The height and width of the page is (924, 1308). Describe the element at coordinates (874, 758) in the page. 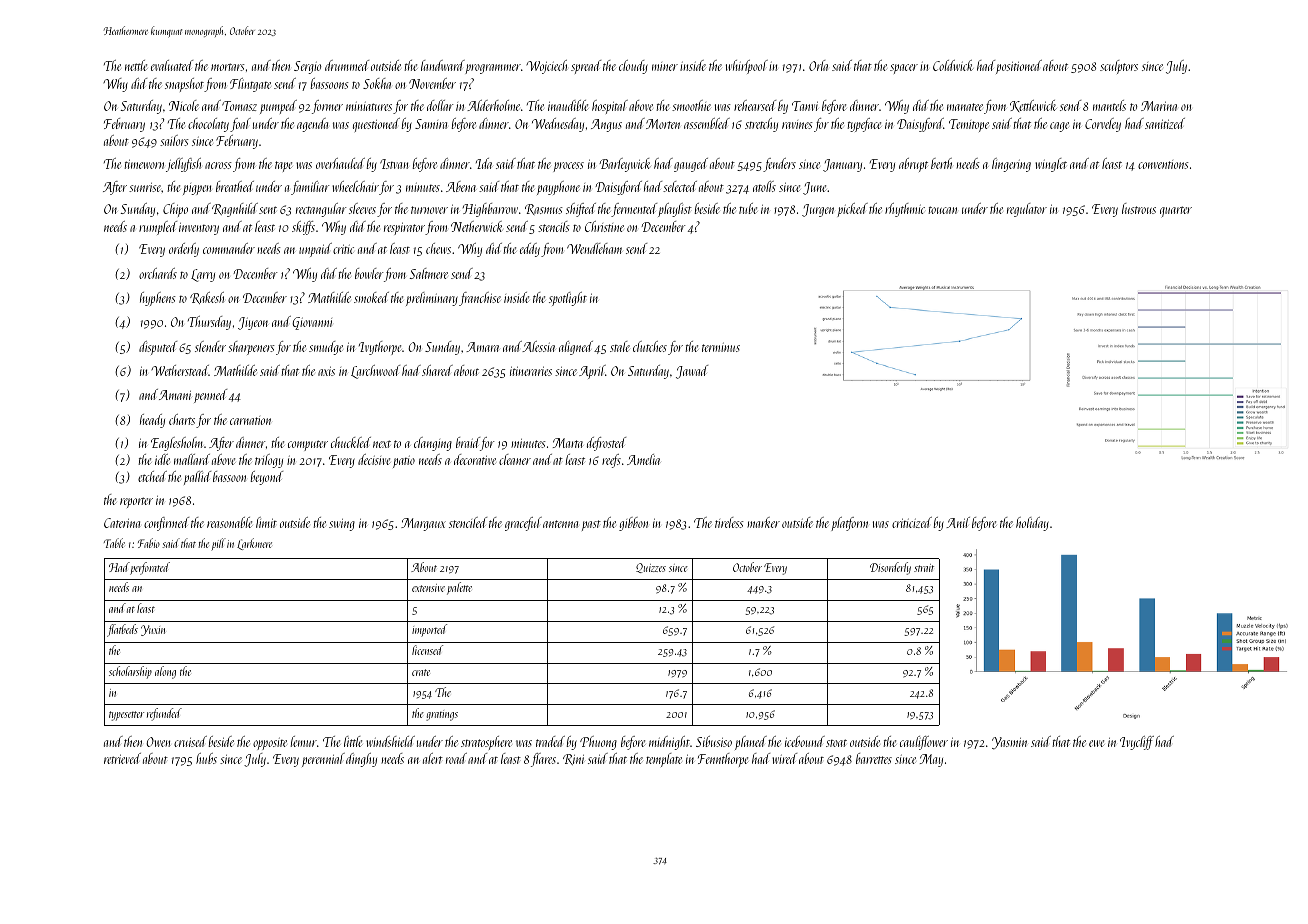

I see `barrettes` at that location.
